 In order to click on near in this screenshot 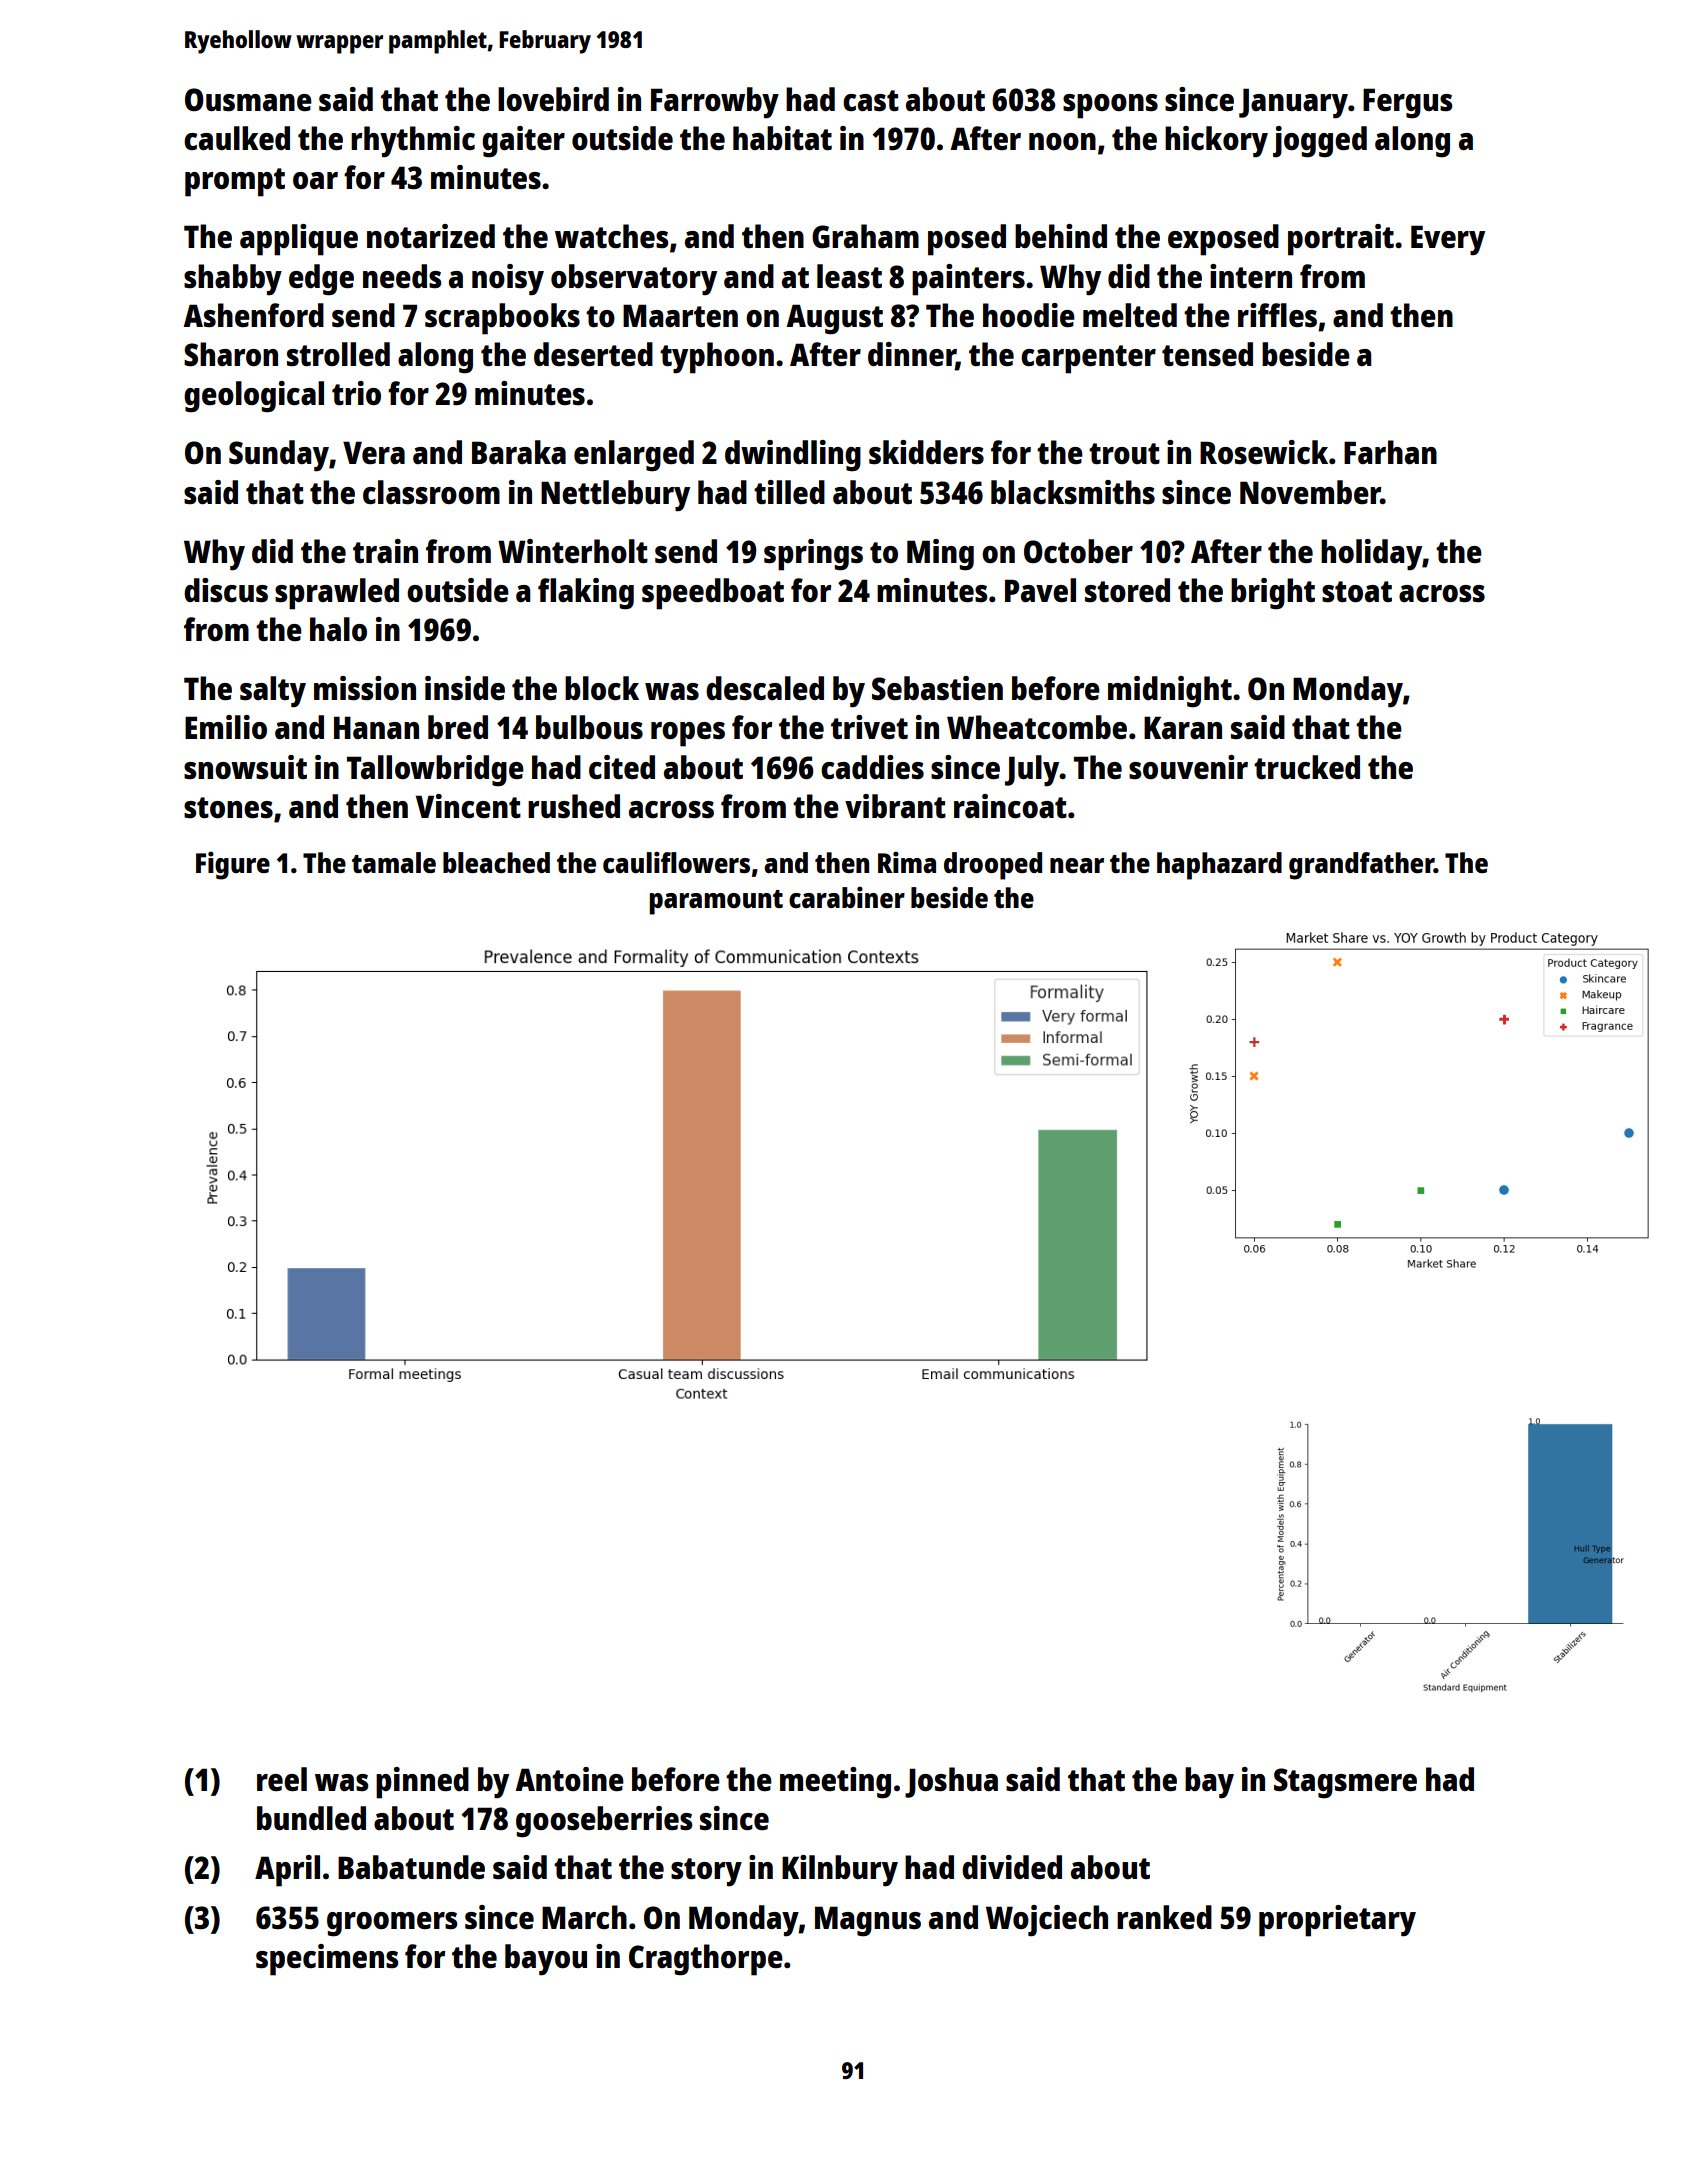, I will do `click(1077, 865)`.
